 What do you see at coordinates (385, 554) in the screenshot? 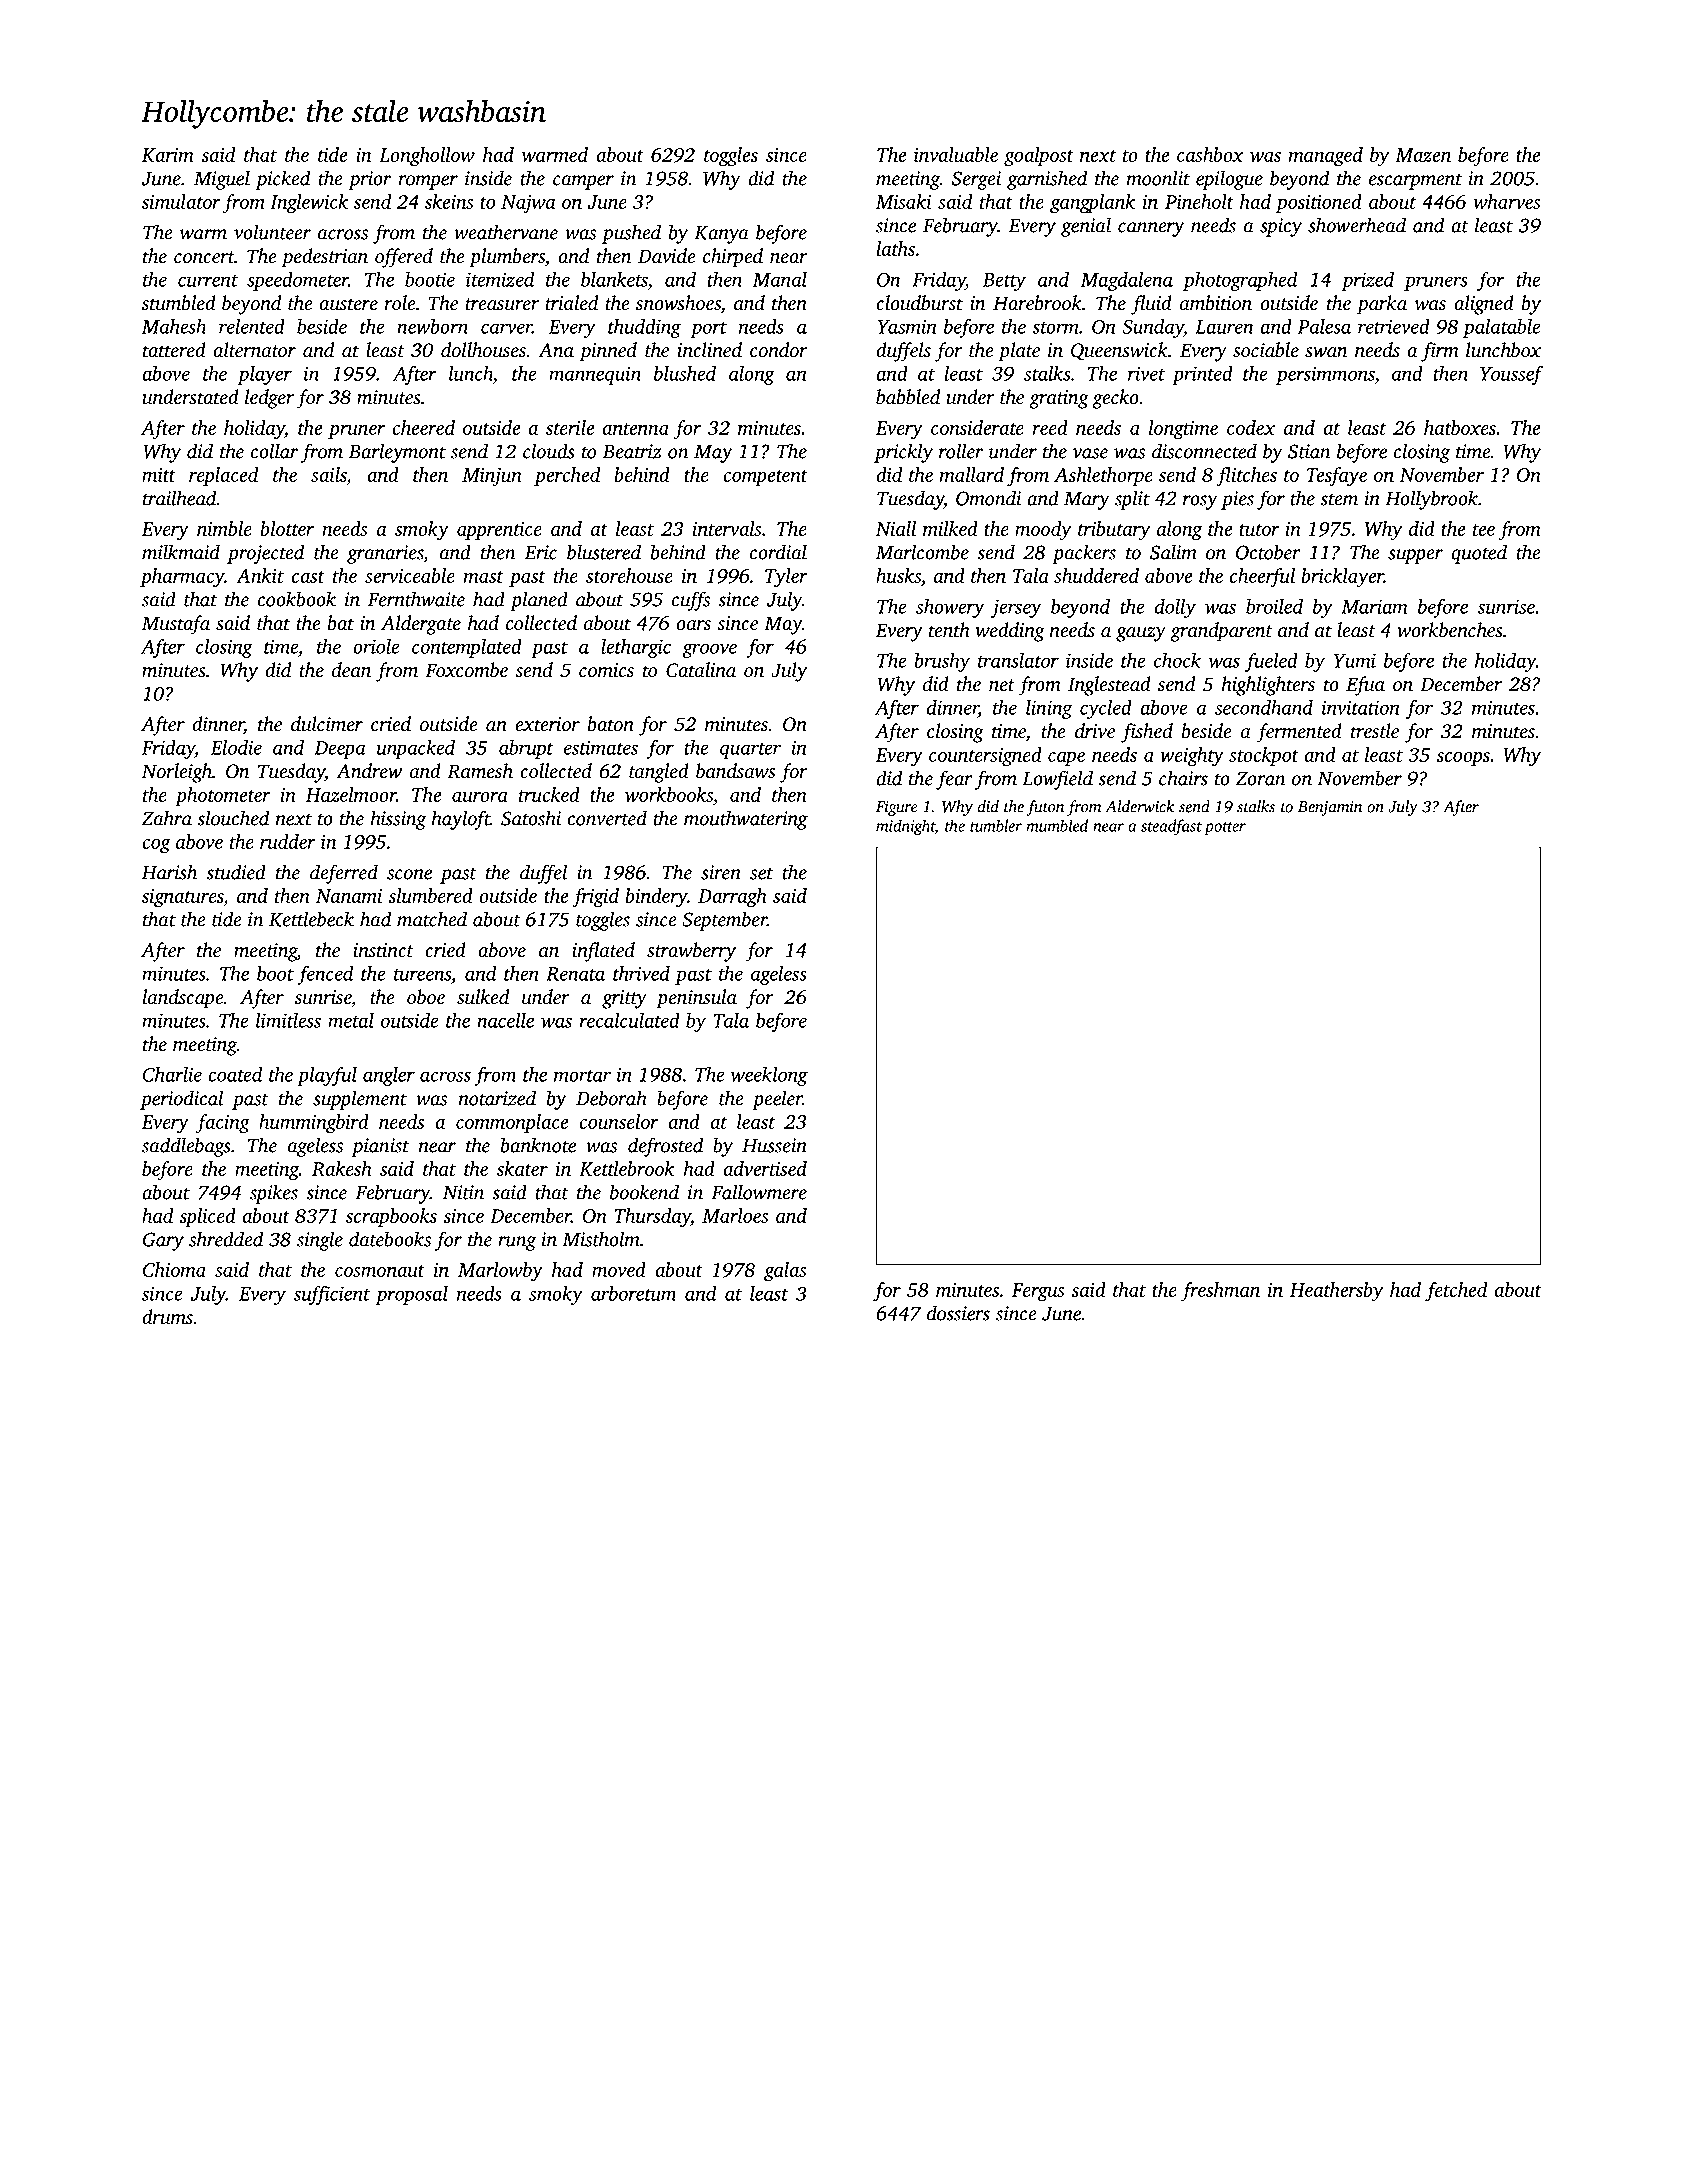
I see `granaries` at bounding box center [385, 554].
